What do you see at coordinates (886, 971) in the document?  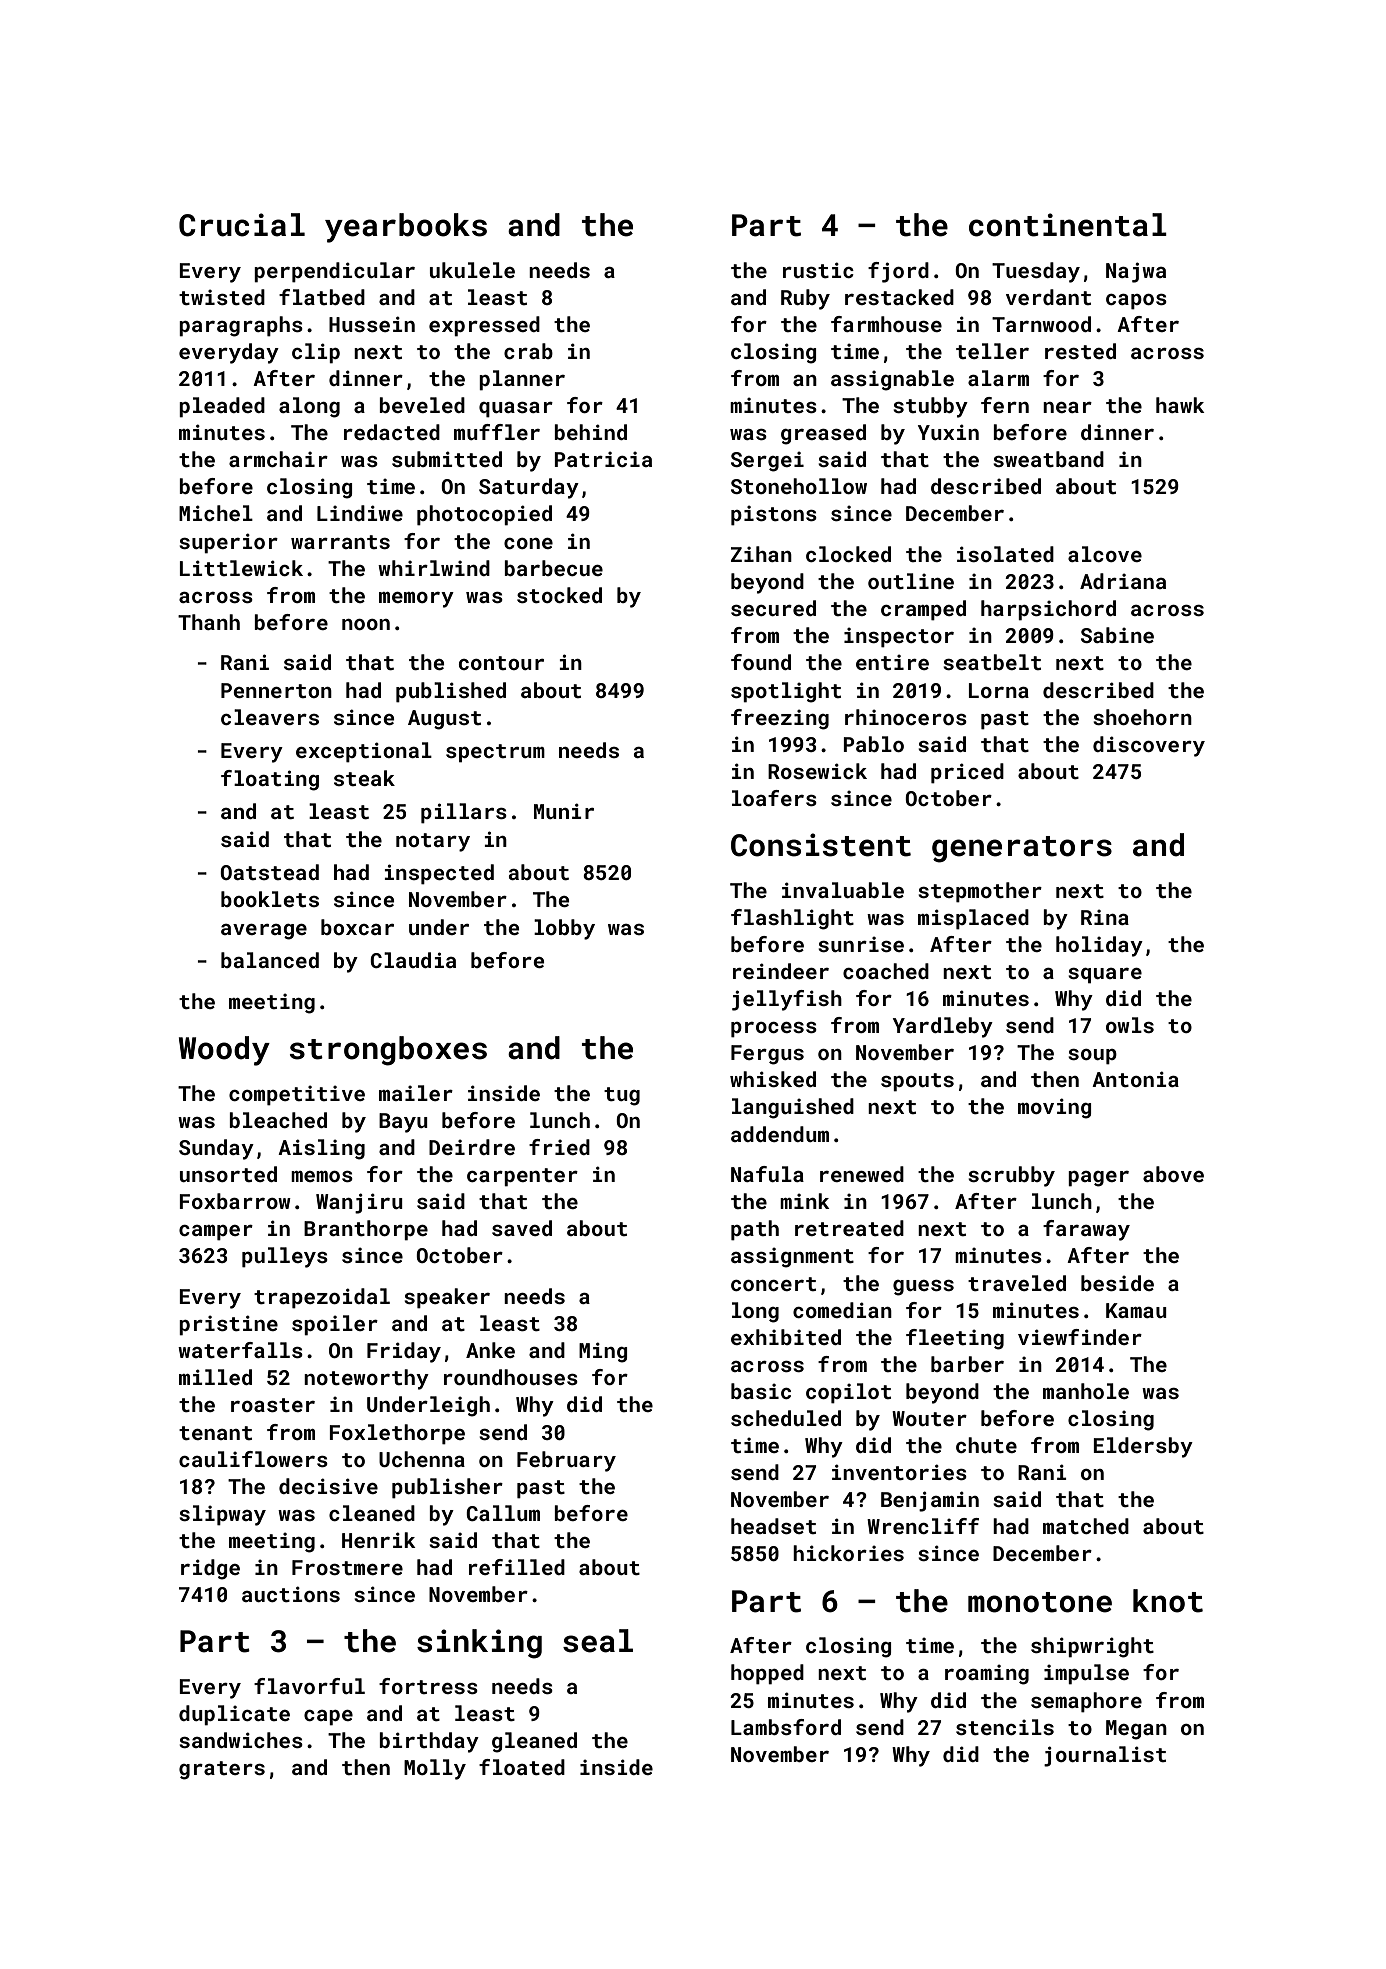 I see `coached` at bounding box center [886, 971].
